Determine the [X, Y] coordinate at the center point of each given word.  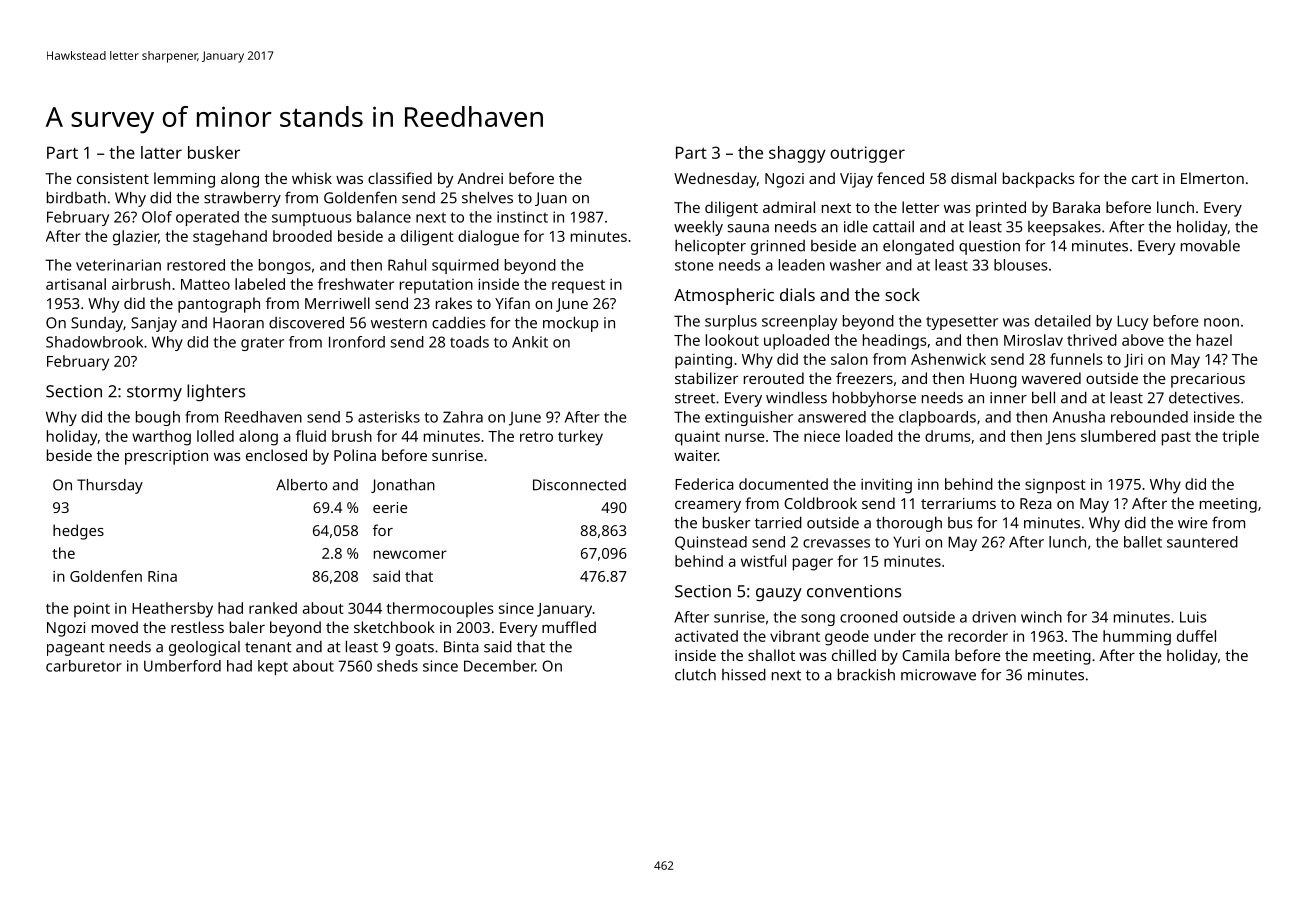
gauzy [779, 595]
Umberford [182, 666]
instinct [522, 217]
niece [822, 436]
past [1176, 439]
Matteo [205, 284]
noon [1221, 322]
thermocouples [440, 610]
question [989, 247]
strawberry [242, 199]
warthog [161, 438]
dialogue [488, 238]
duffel [1196, 636]
